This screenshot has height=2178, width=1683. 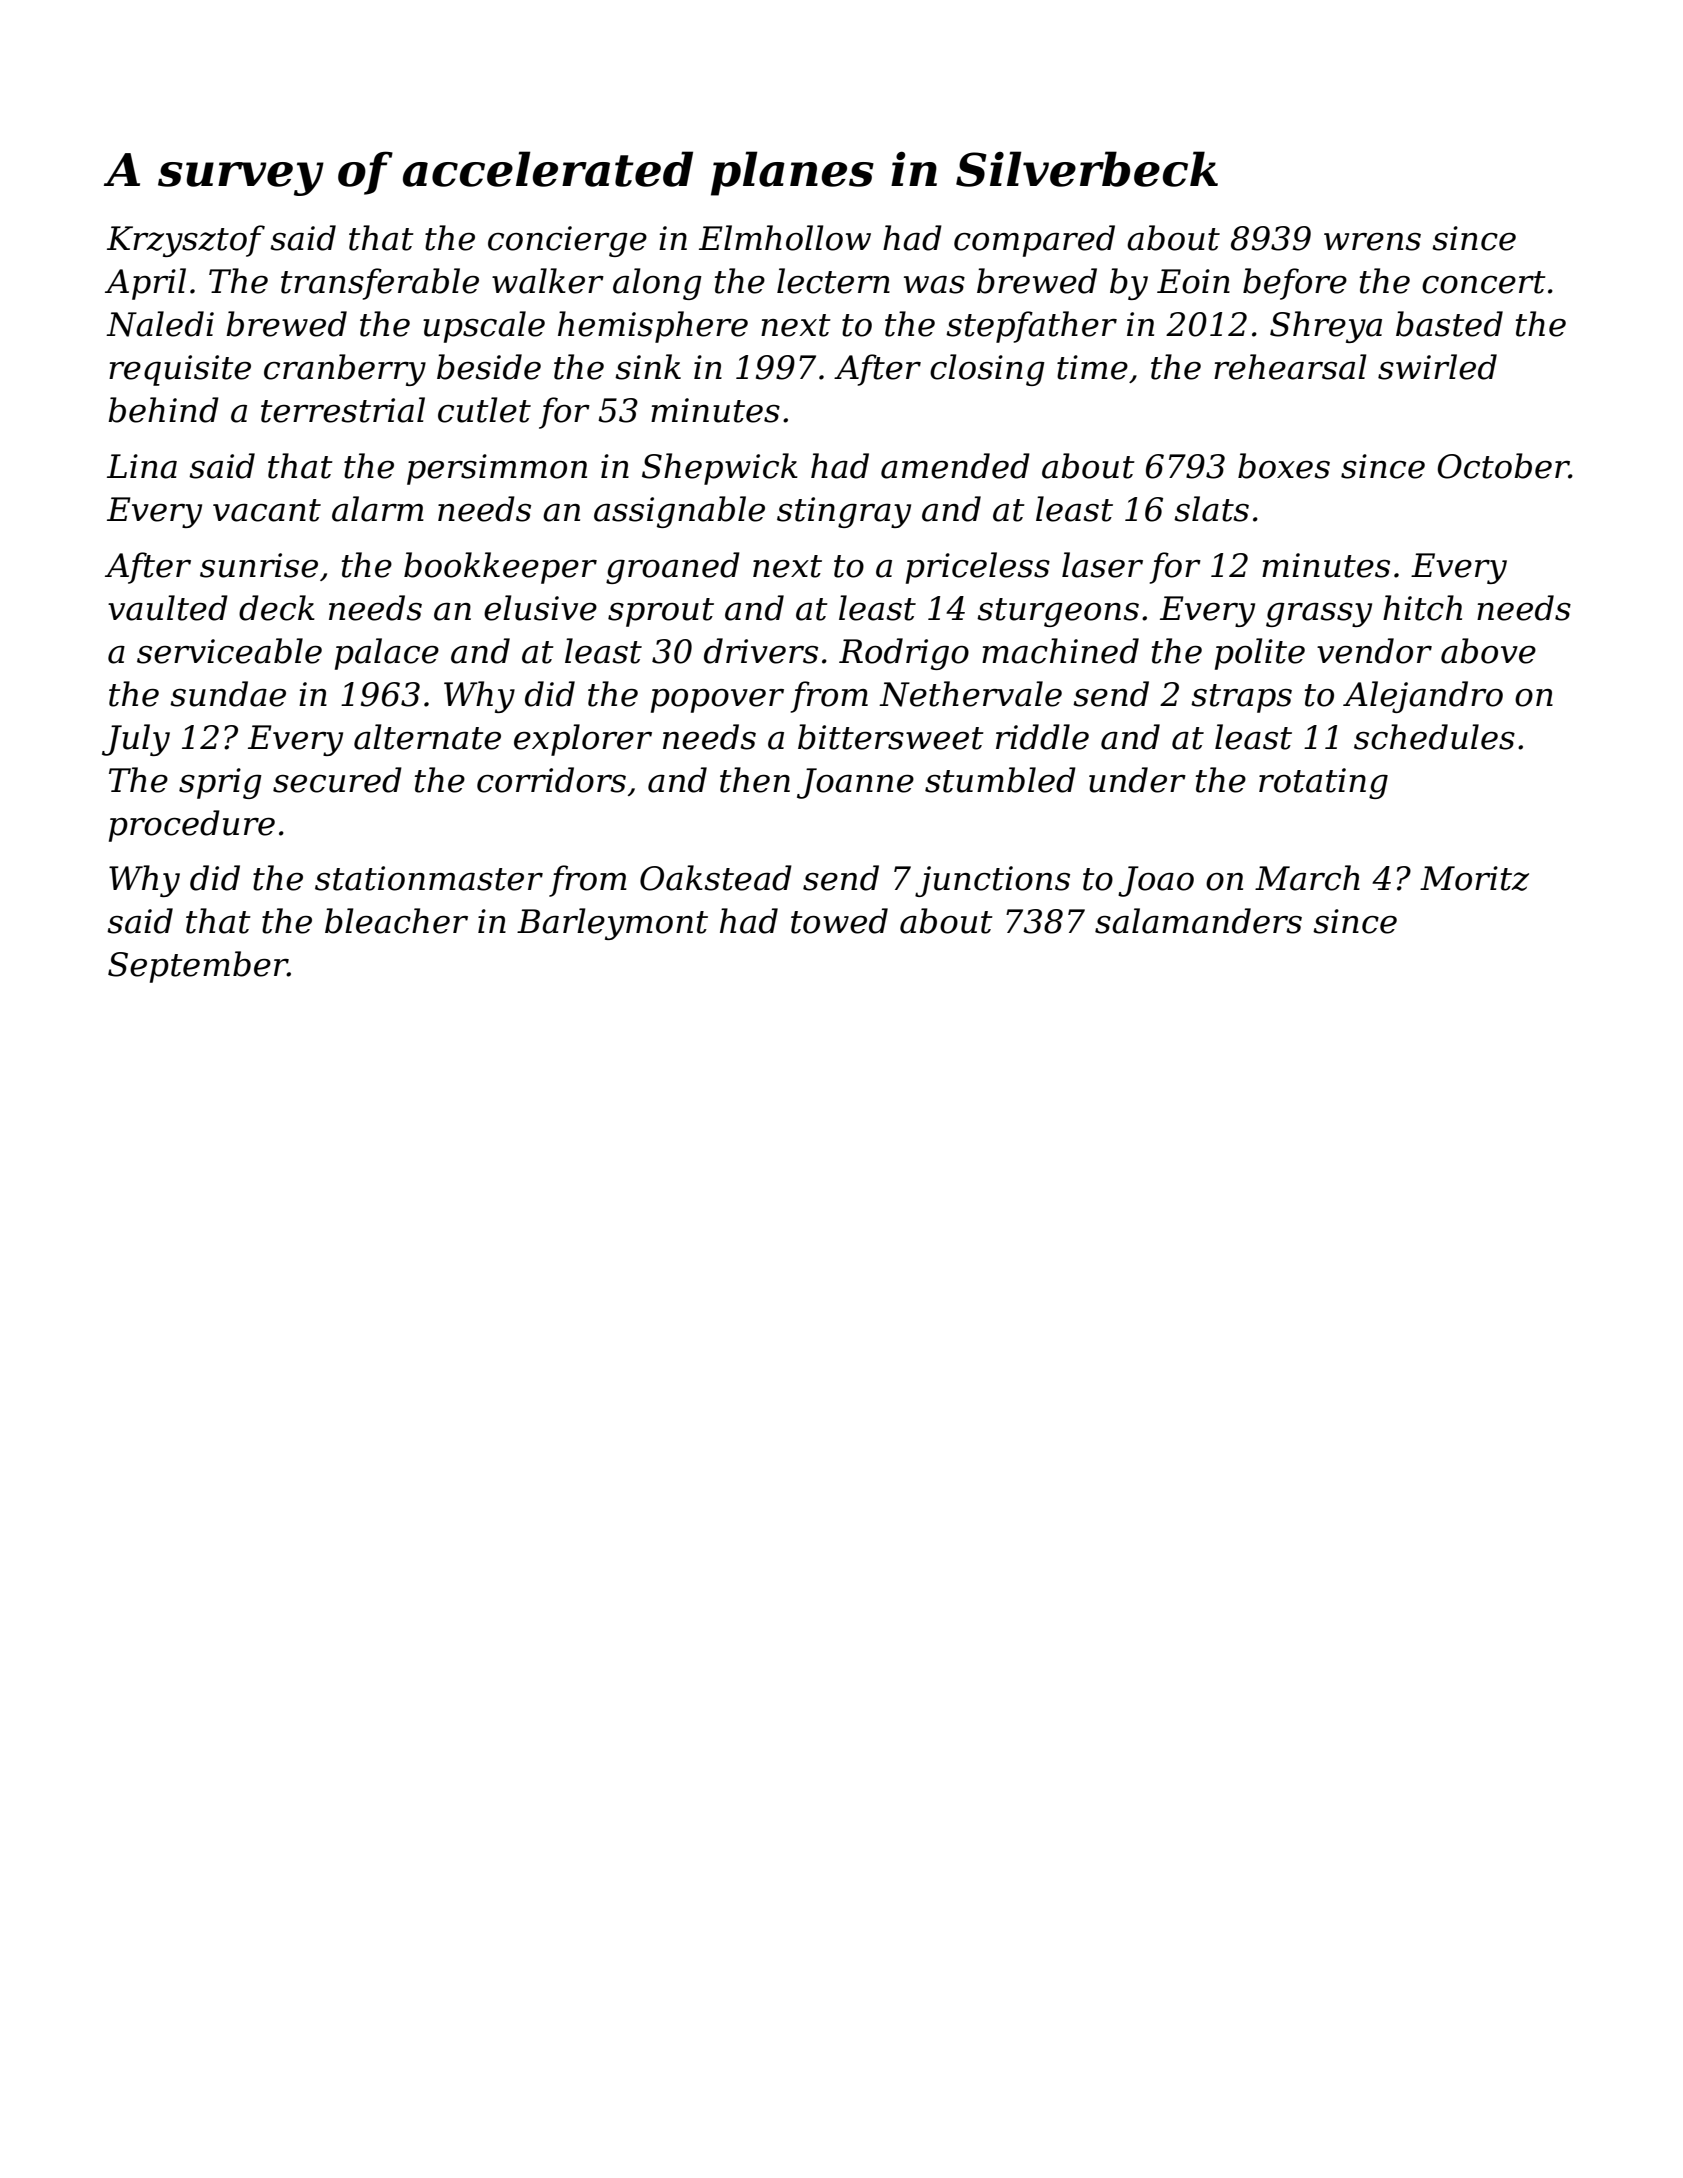 What do you see at coordinates (717, 701) in the screenshot?
I see `popover` at bounding box center [717, 701].
